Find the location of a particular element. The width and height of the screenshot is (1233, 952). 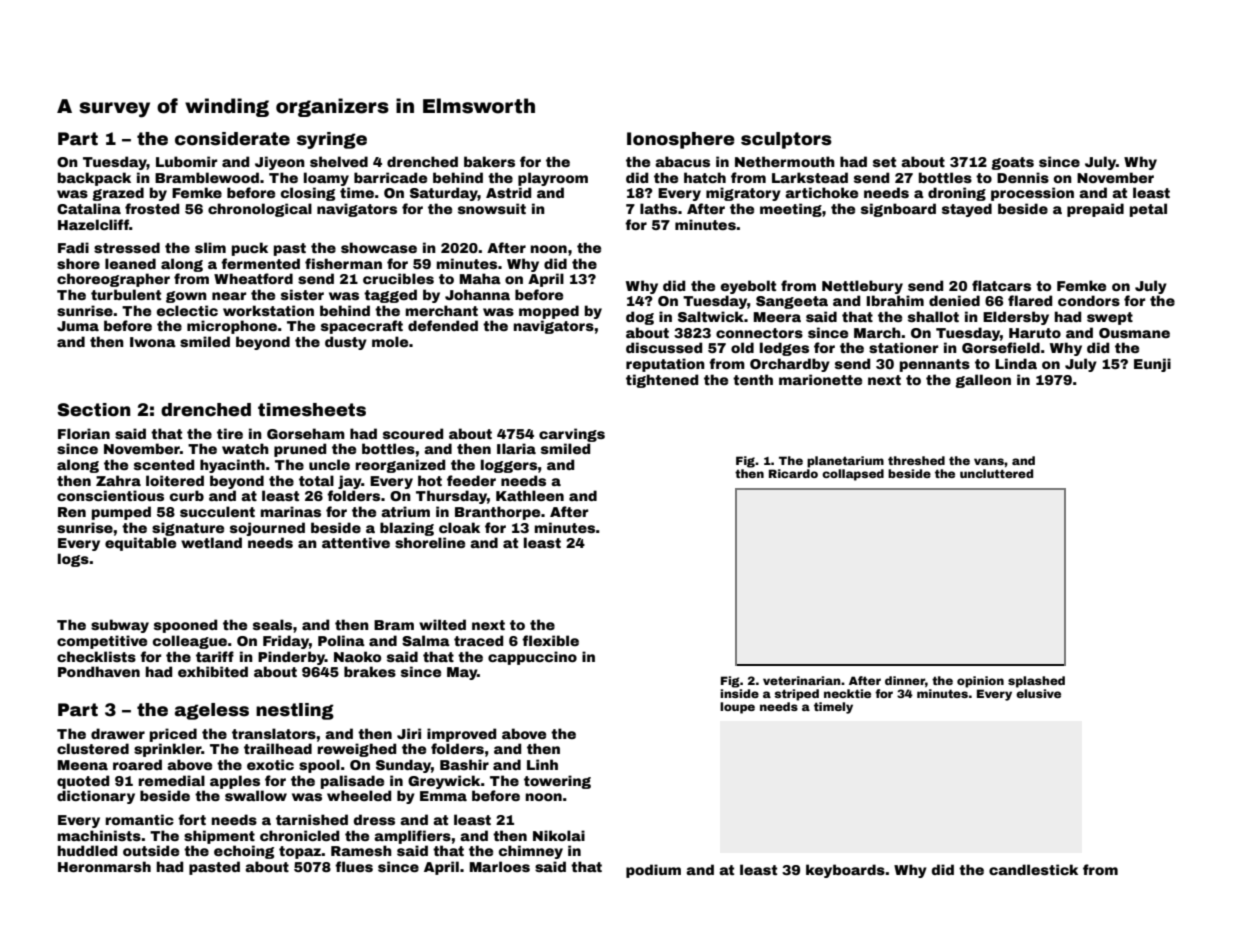

uncluttered is located at coordinates (996, 473).
